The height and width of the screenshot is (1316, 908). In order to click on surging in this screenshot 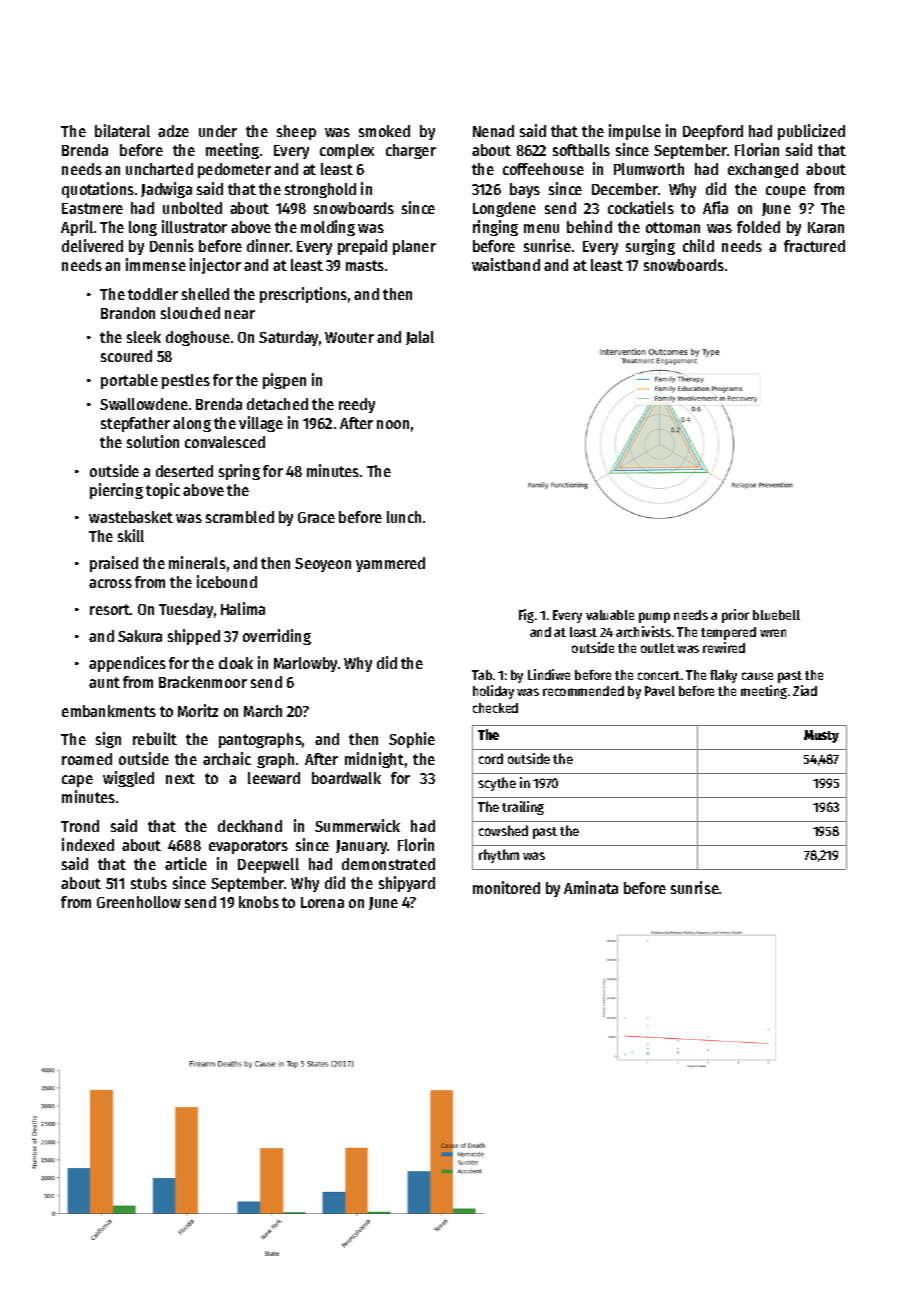, I will do `click(650, 247)`.
